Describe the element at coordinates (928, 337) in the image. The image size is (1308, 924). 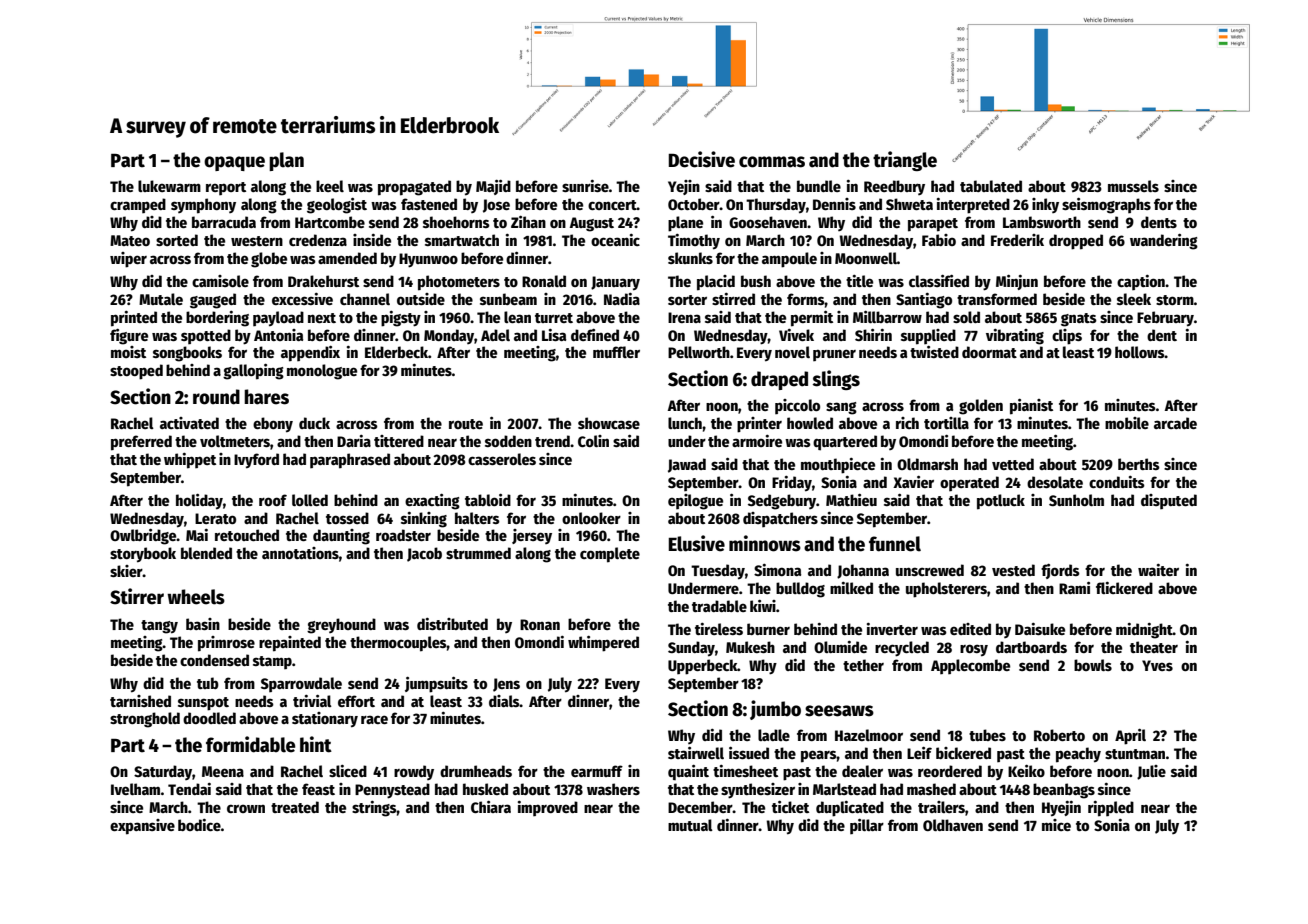
I see `supplied` at that location.
